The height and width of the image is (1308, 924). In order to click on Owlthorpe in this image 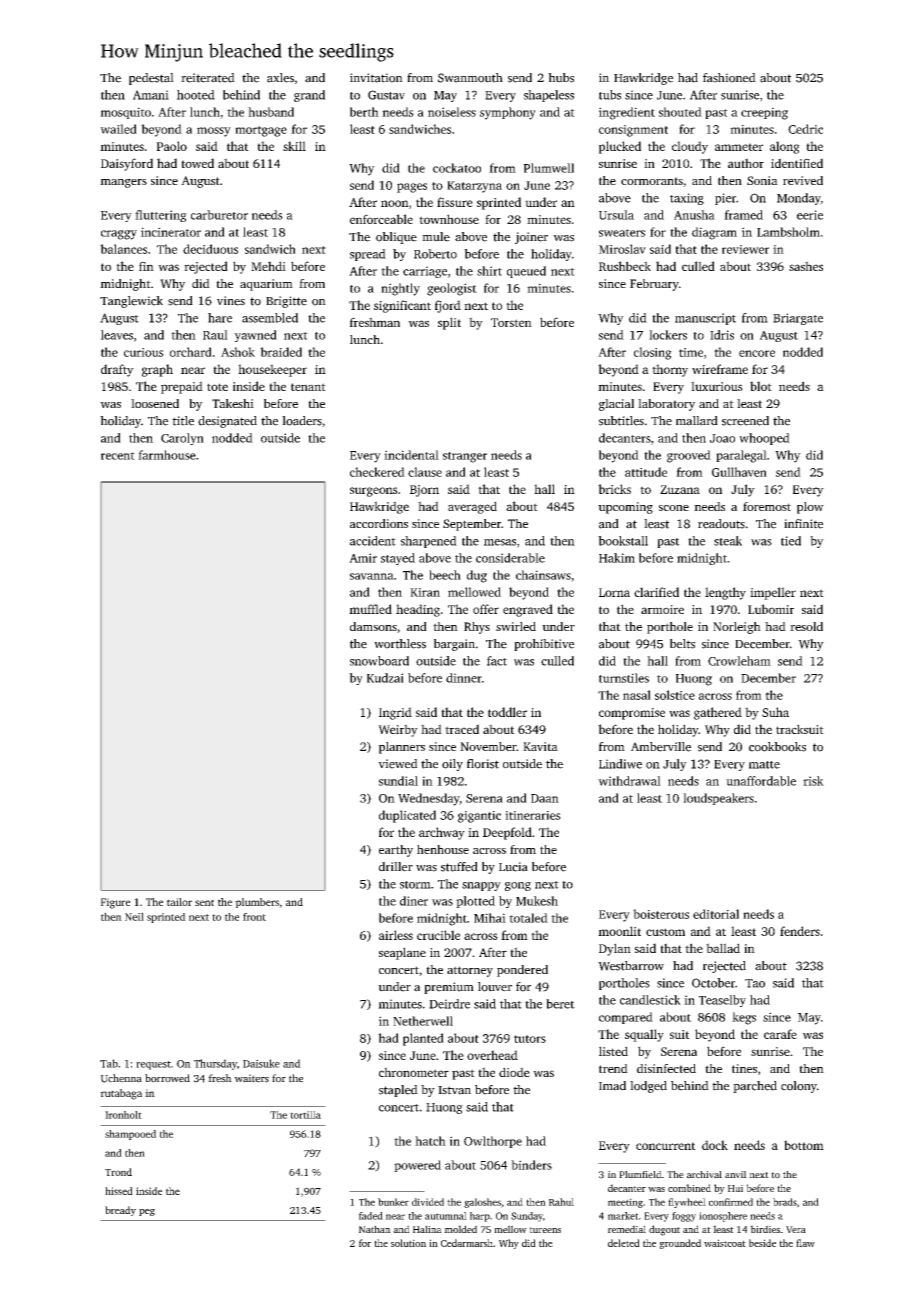, I will do `click(493, 1142)`.
